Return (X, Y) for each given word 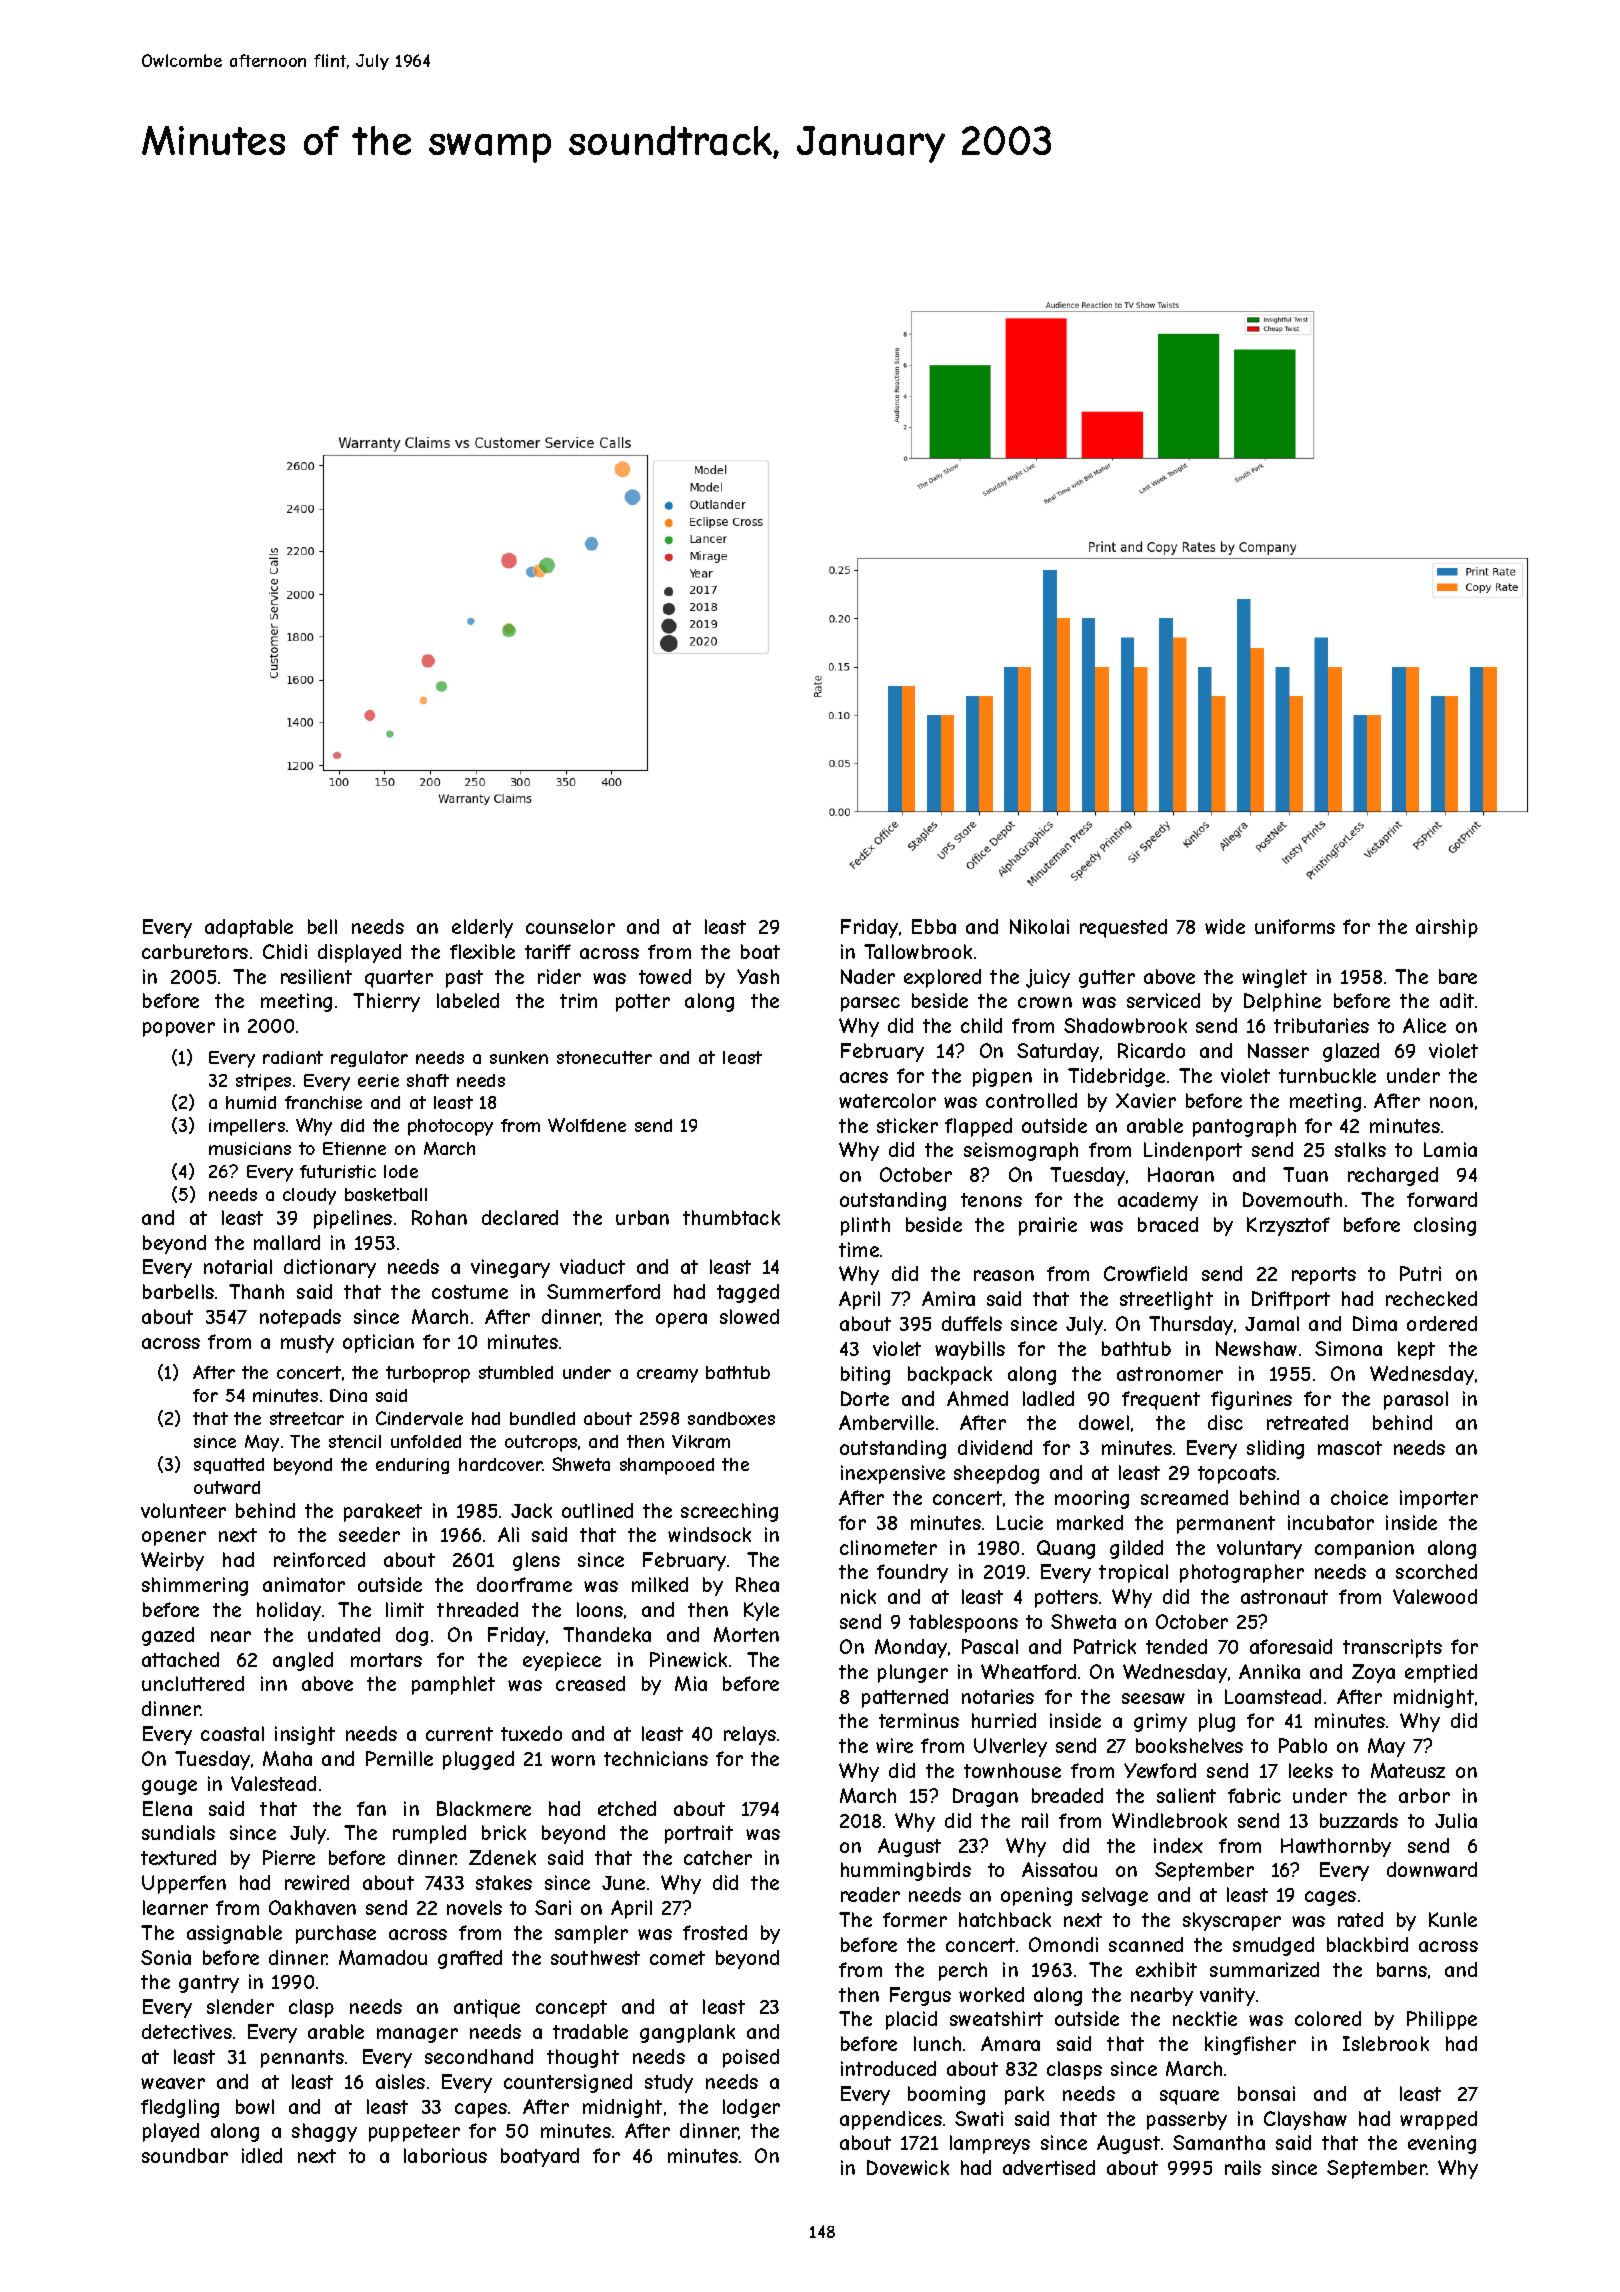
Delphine (1282, 1002)
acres (864, 1077)
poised (751, 2058)
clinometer (888, 1547)
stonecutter (604, 1057)
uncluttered (193, 1683)
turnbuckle (1327, 1075)
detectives (187, 2031)
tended (1176, 1646)
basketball (386, 1194)
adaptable (249, 928)
